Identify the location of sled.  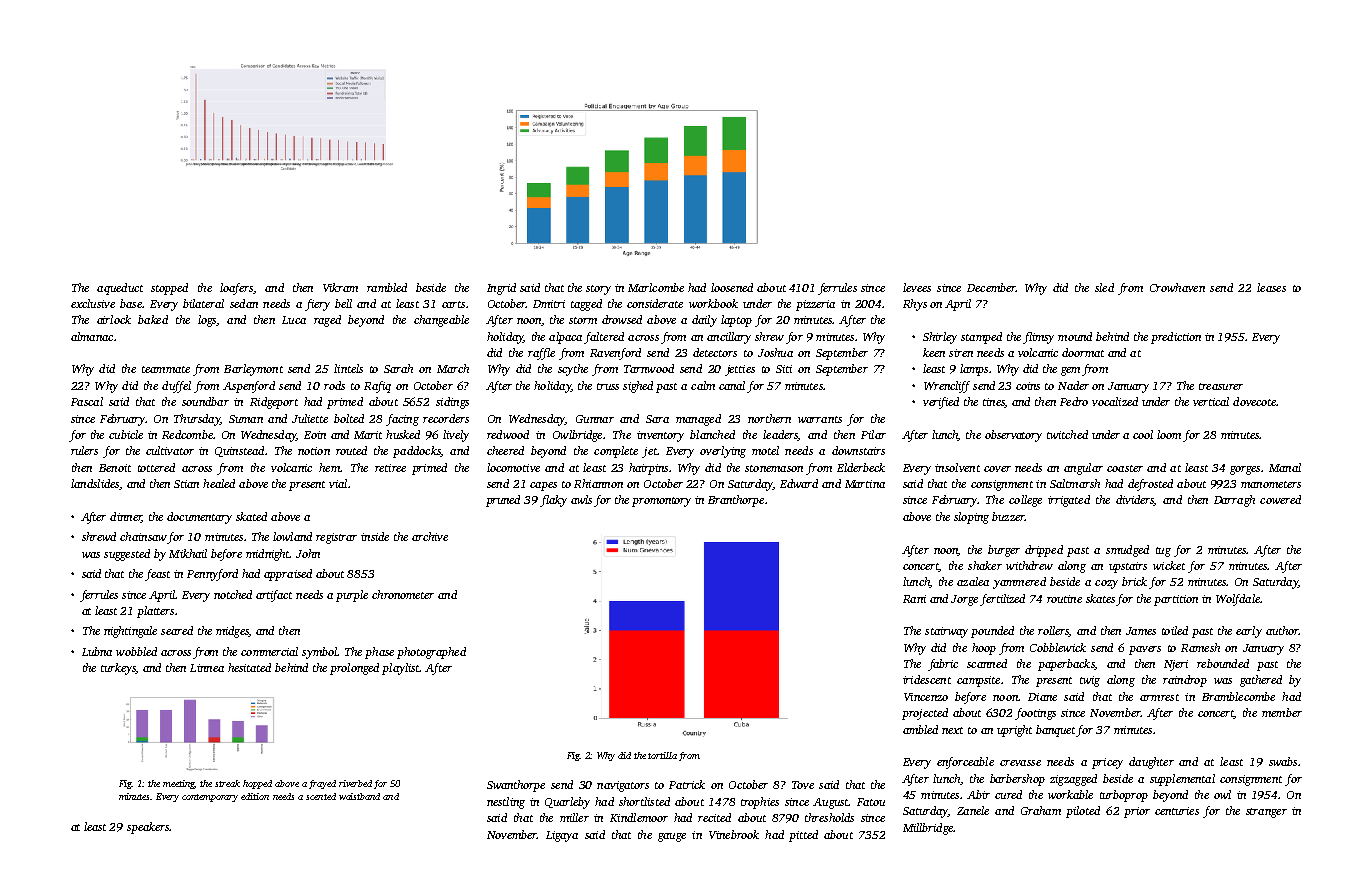
(1104, 287).
